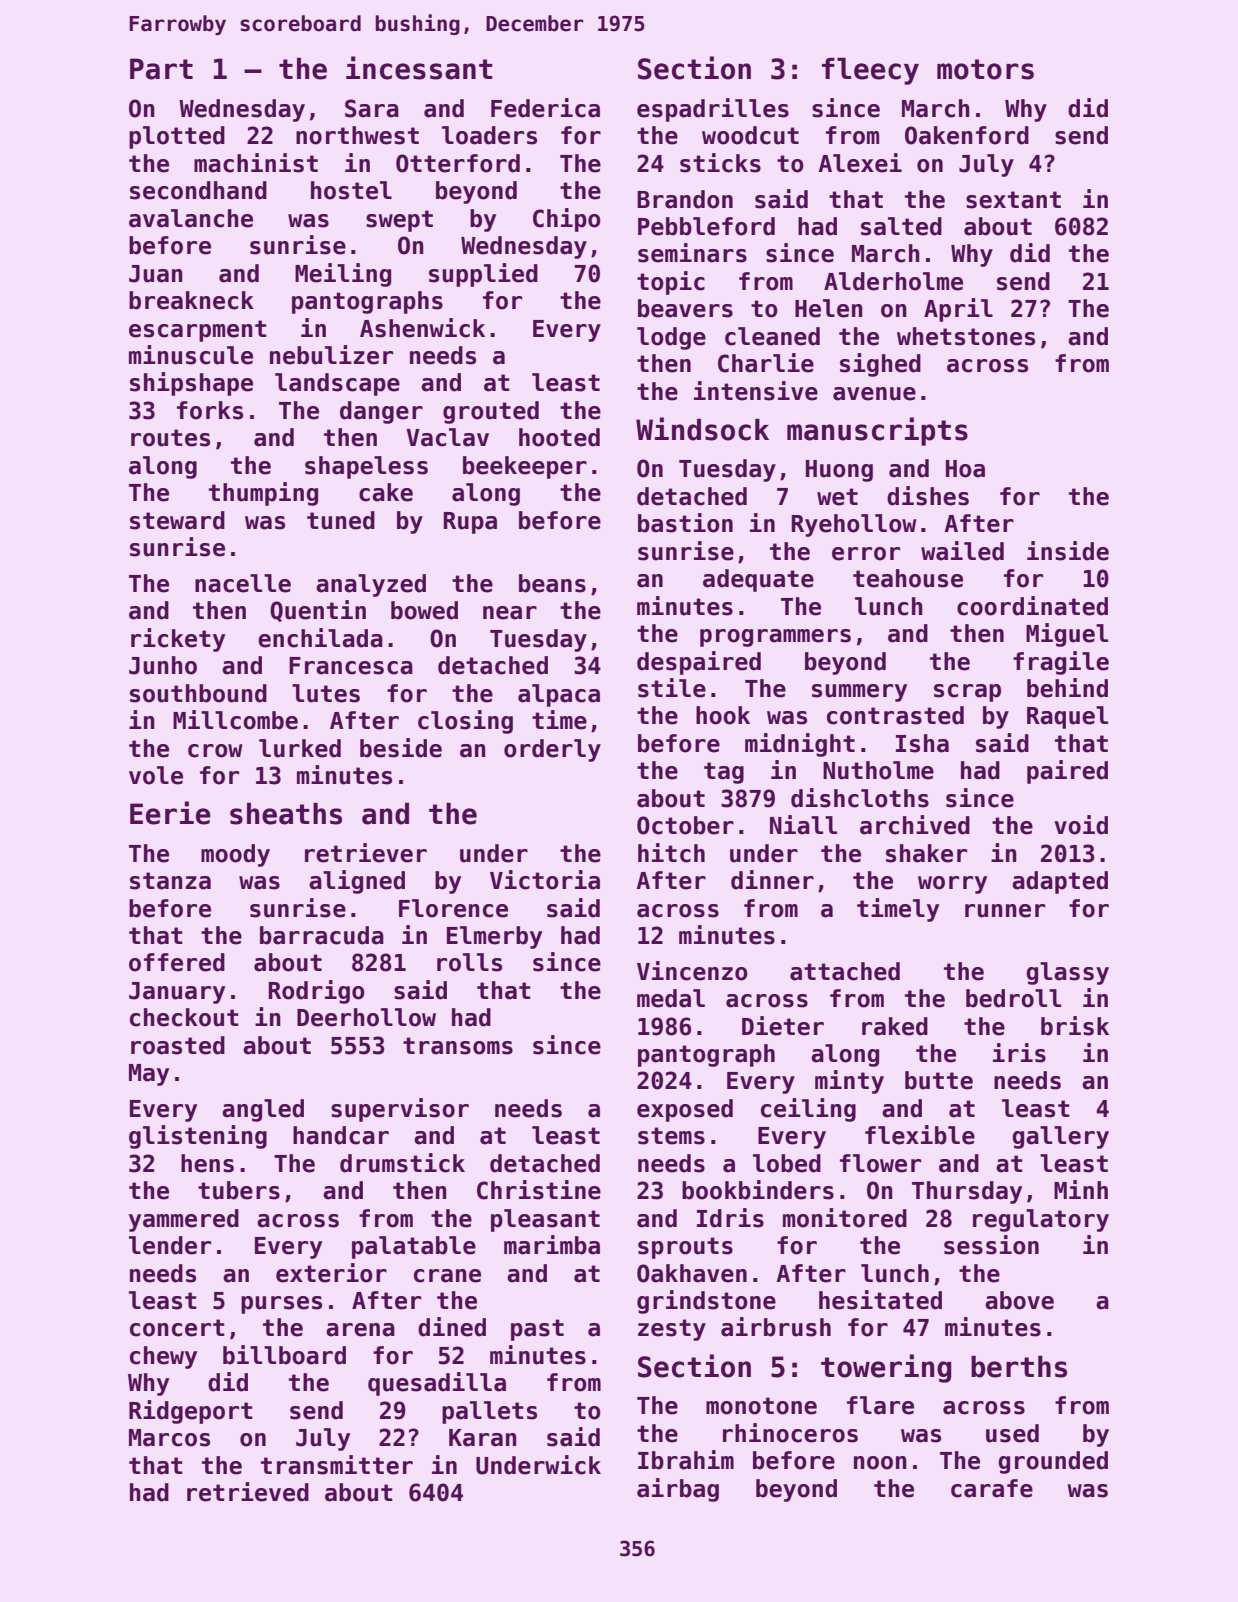  I want to click on whetstones, so click(966, 336).
